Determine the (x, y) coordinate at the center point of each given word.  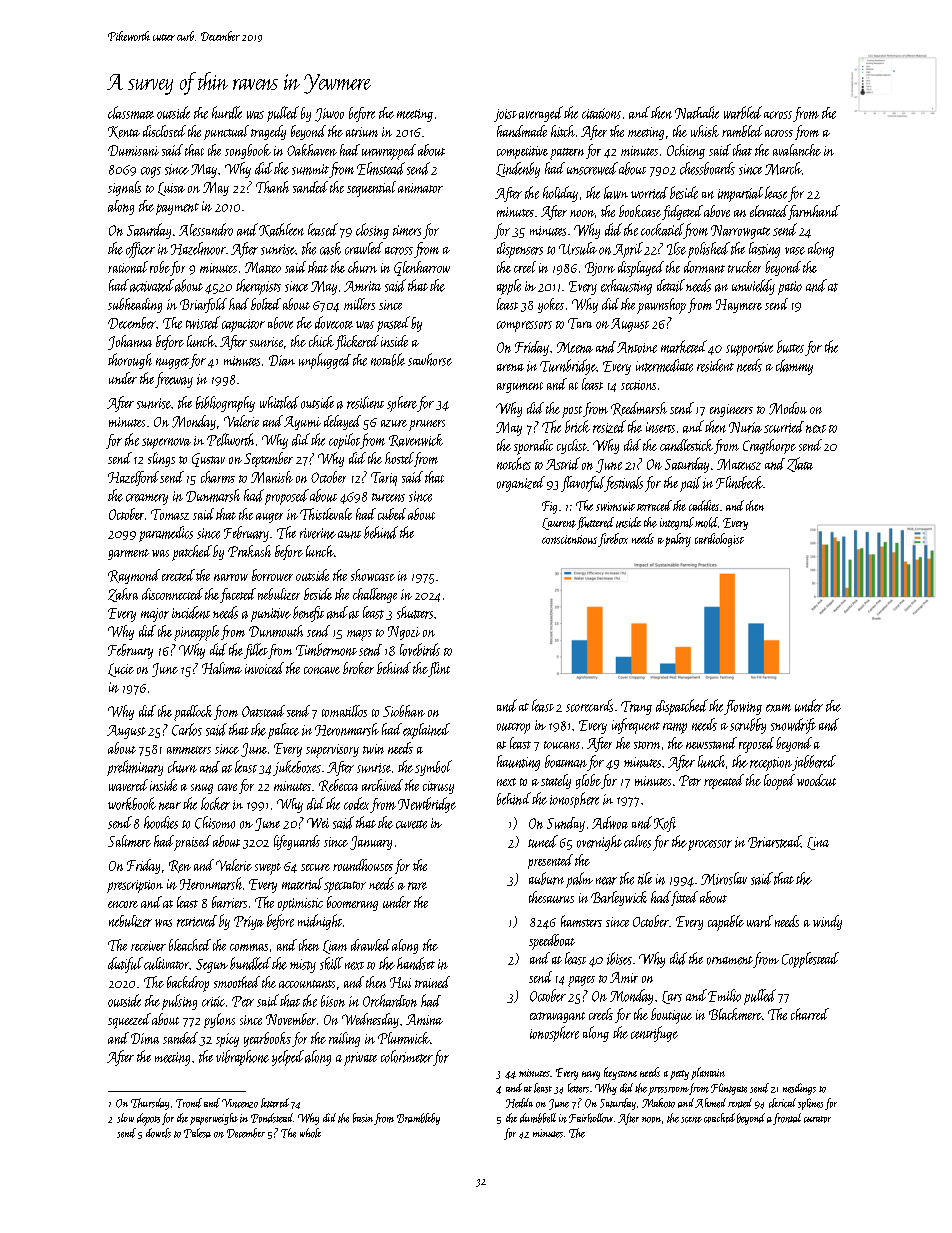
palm (579, 880)
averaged (541, 114)
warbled (743, 112)
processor (710, 845)
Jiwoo (329, 115)
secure (315, 867)
